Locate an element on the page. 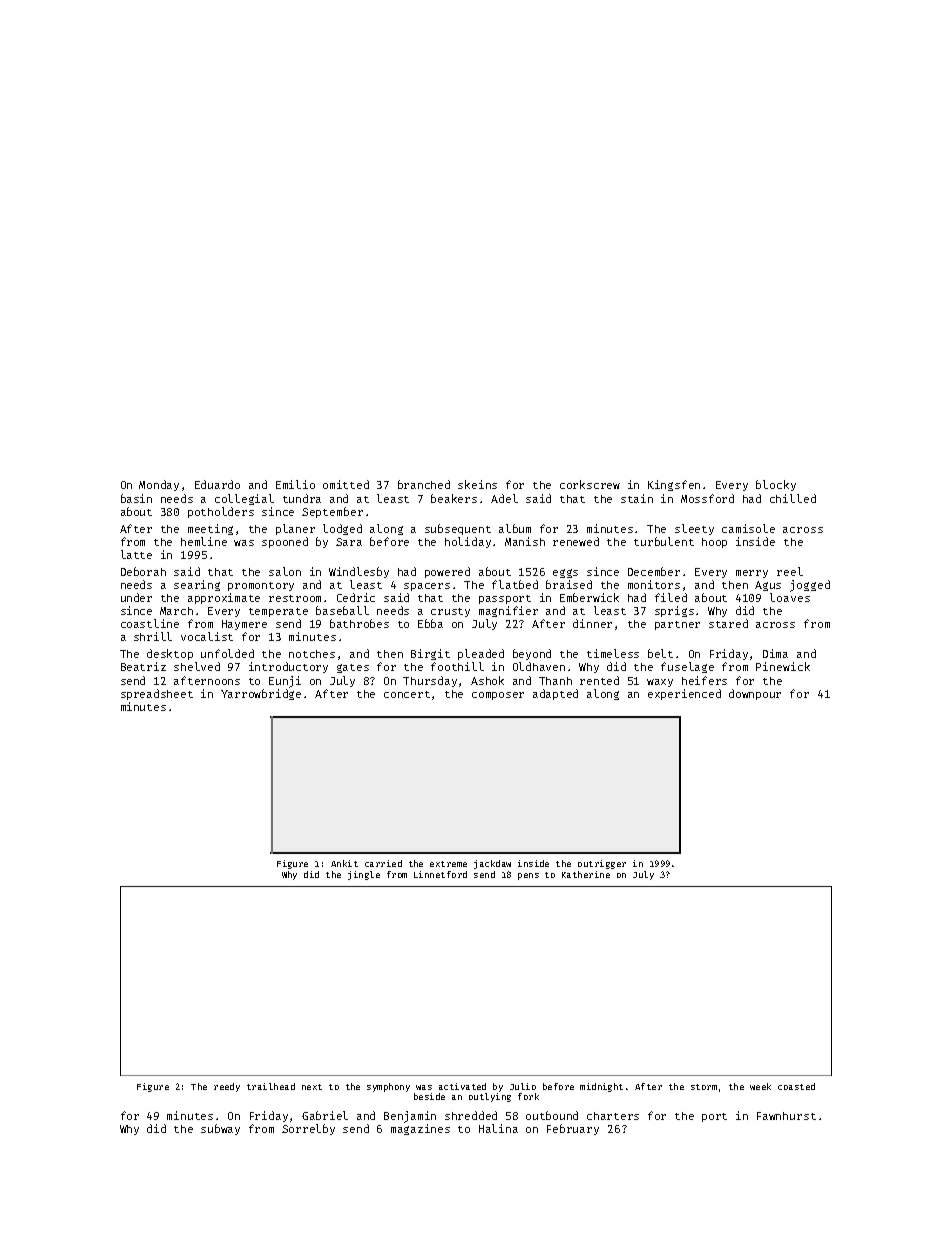 The height and width of the image is (1233, 952). skeins is located at coordinates (477, 484).
